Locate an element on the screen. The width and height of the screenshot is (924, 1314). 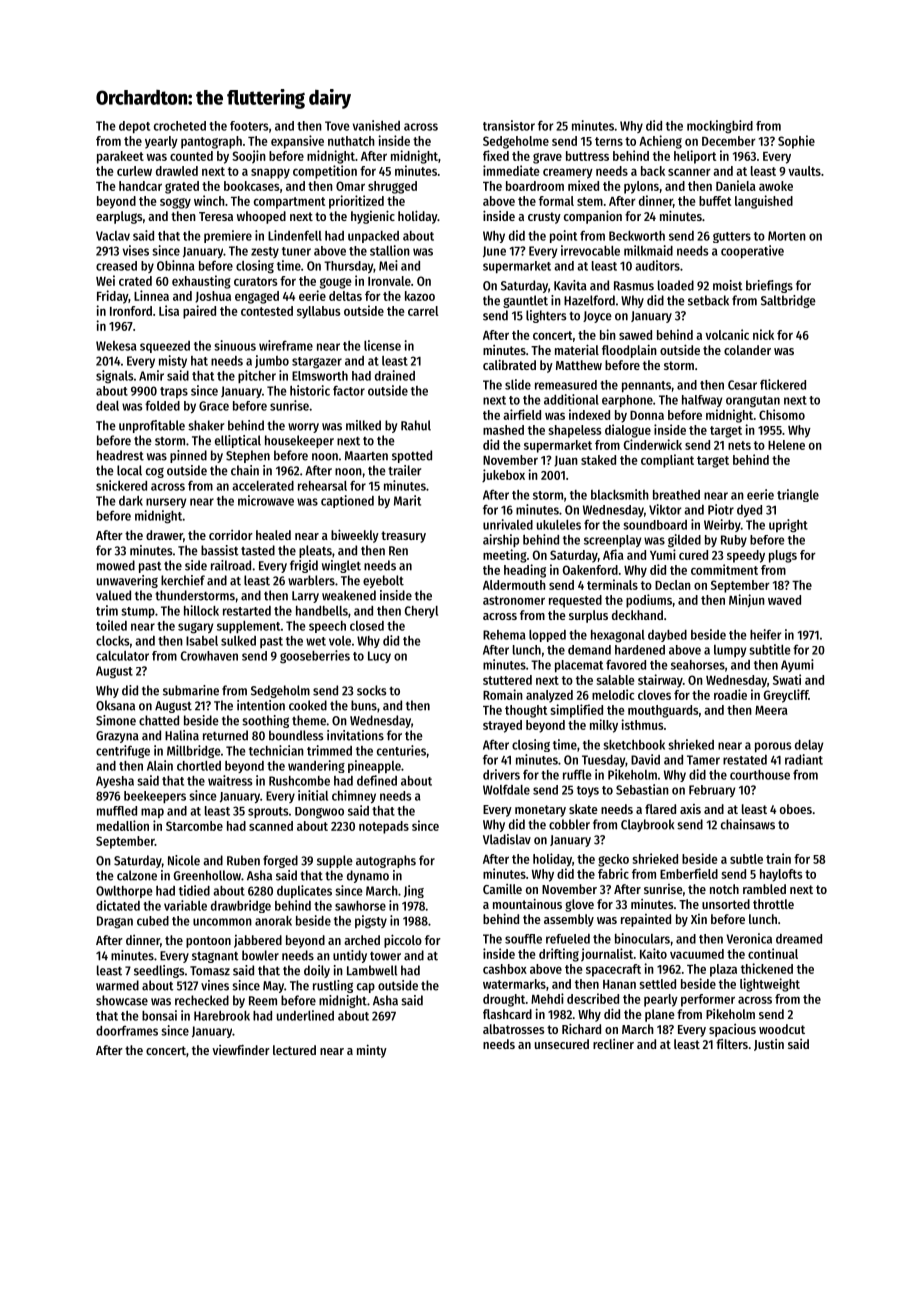
handcar is located at coordinates (140, 186).
